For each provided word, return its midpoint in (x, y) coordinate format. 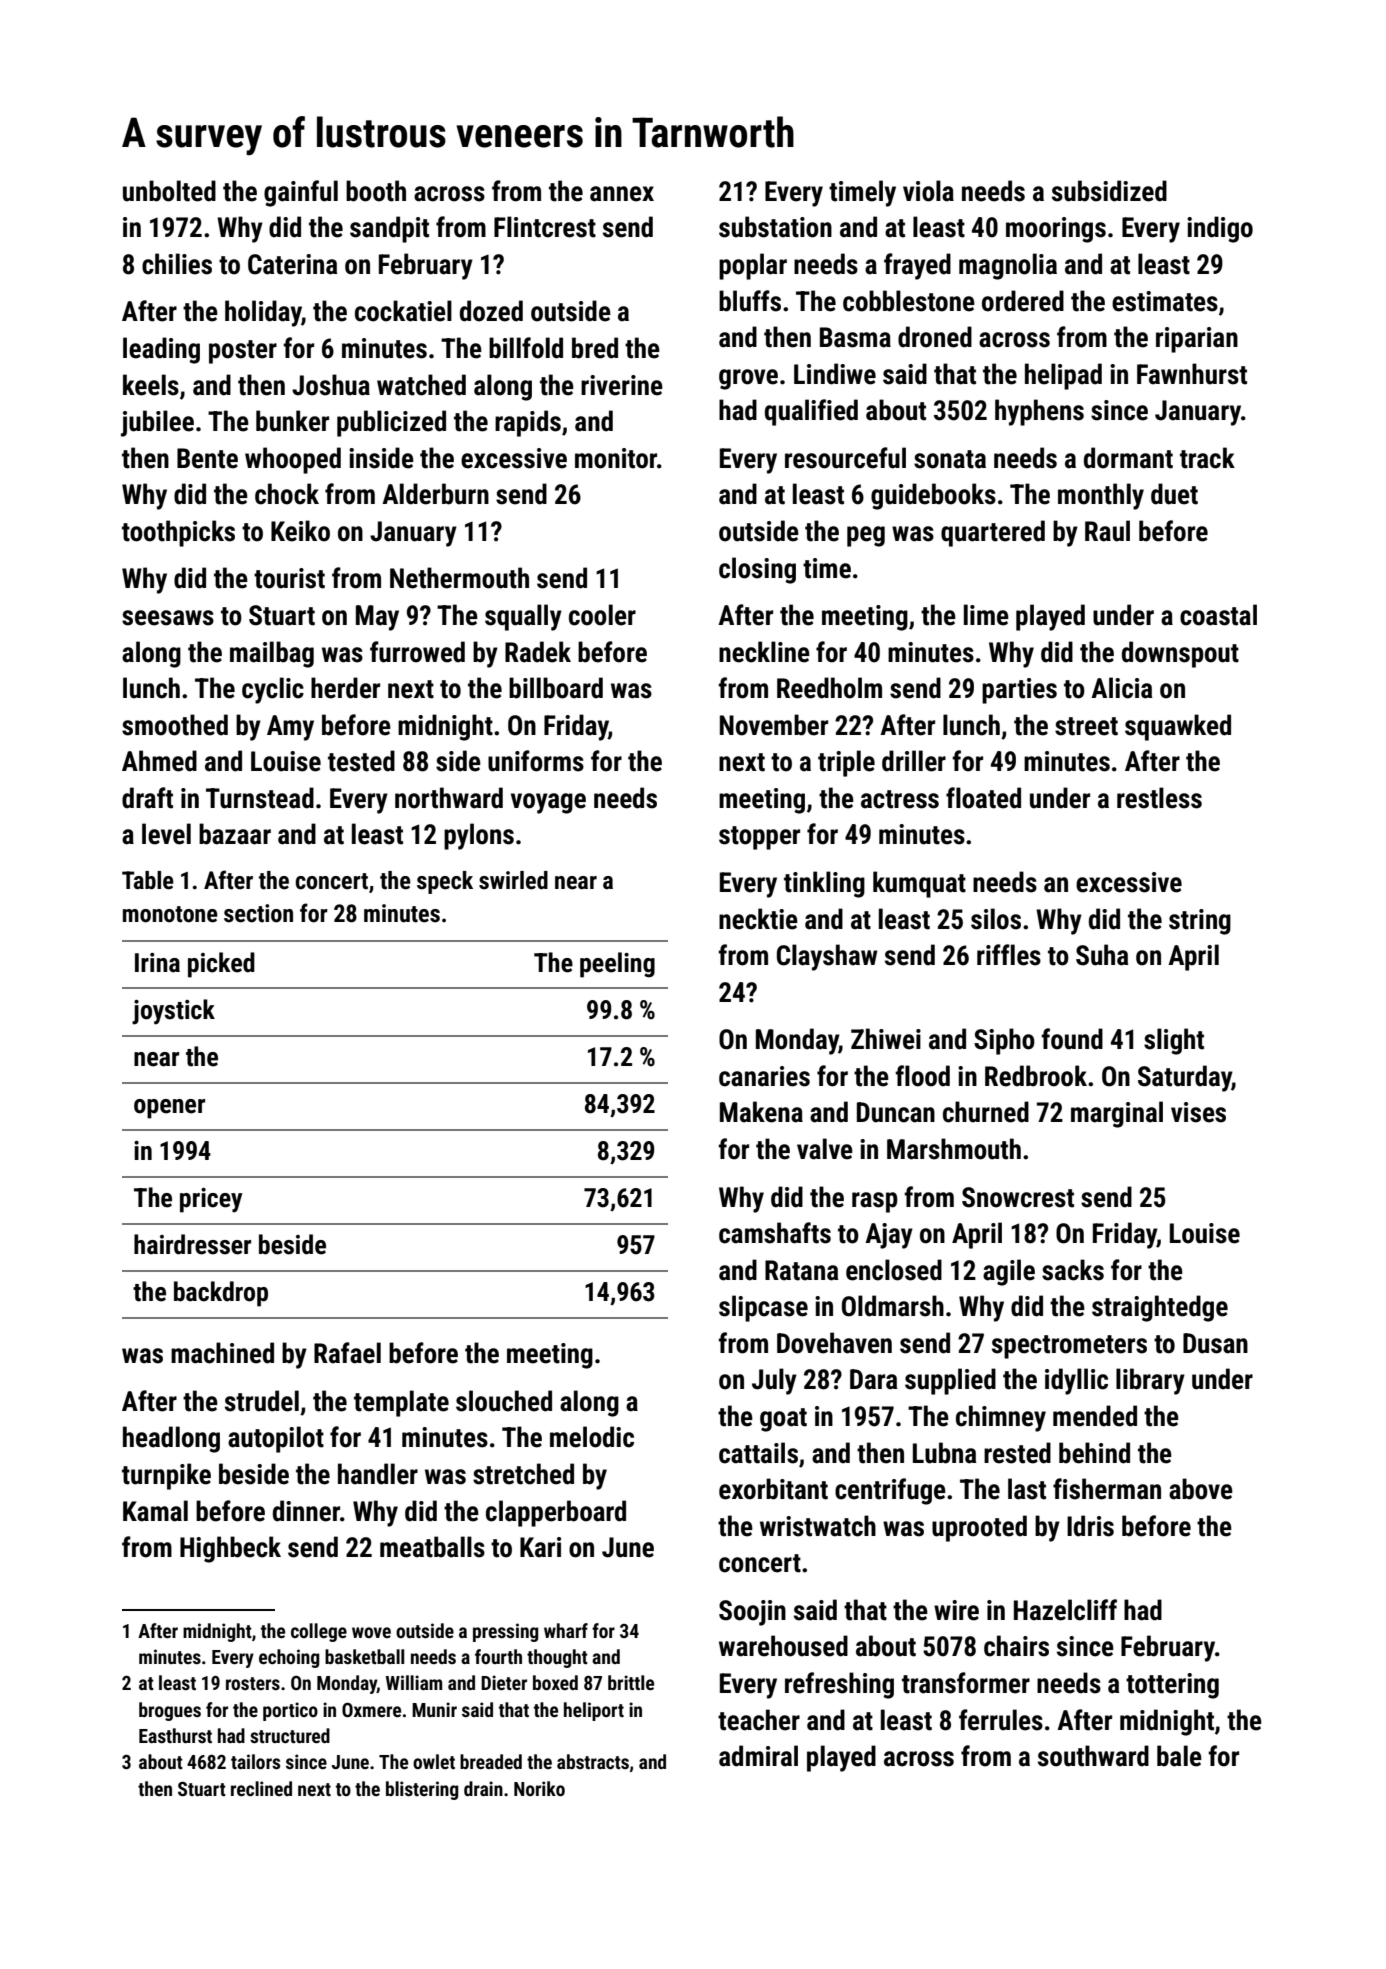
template (401, 1403)
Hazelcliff (1065, 1610)
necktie (758, 919)
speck (445, 882)
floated (983, 798)
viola (928, 191)
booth (376, 191)
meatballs (432, 1547)
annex (622, 194)
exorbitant (773, 1489)
